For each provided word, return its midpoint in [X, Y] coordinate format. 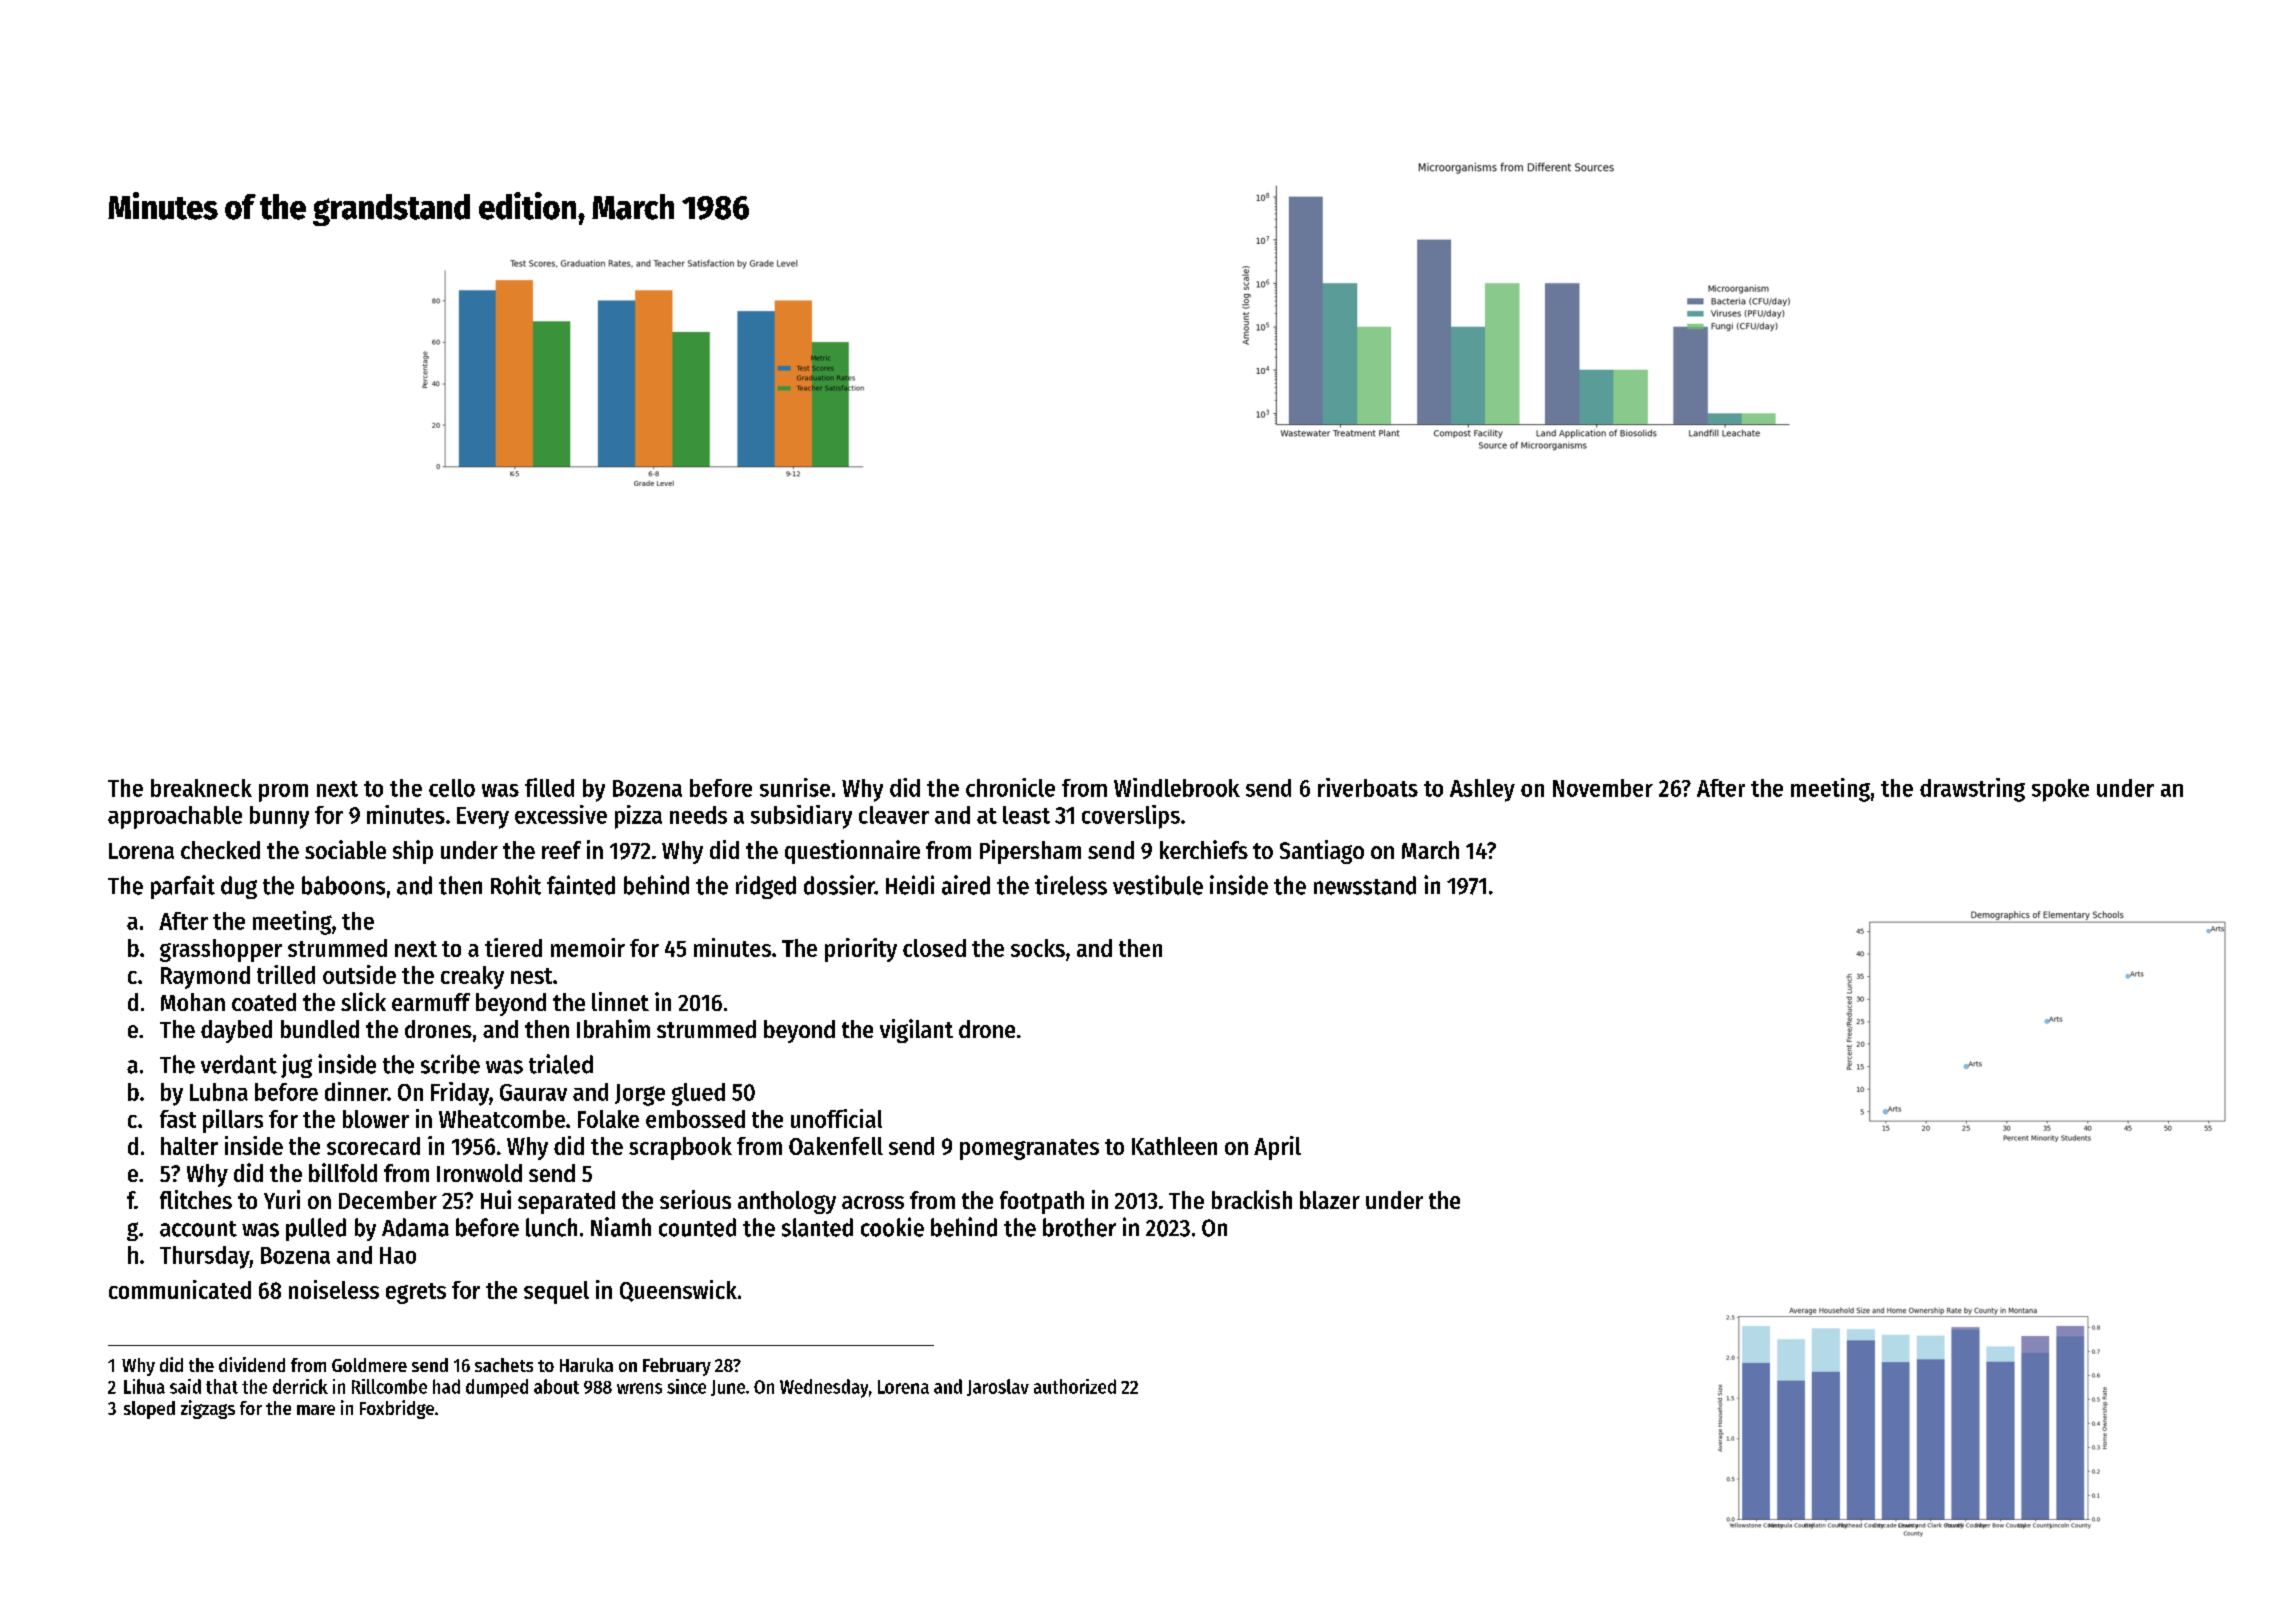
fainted [581, 885]
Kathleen [1174, 1146]
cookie [892, 1227]
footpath [1042, 1202]
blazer [1330, 1200]
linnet [620, 1001]
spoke [2060, 790]
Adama [415, 1227]
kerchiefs [1204, 849]
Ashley [1482, 790]
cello [452, 788]
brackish [1252, 1199]
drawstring [1972, 790]
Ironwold [479, 1173]
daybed [236, 1031]
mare [316, 1410]
